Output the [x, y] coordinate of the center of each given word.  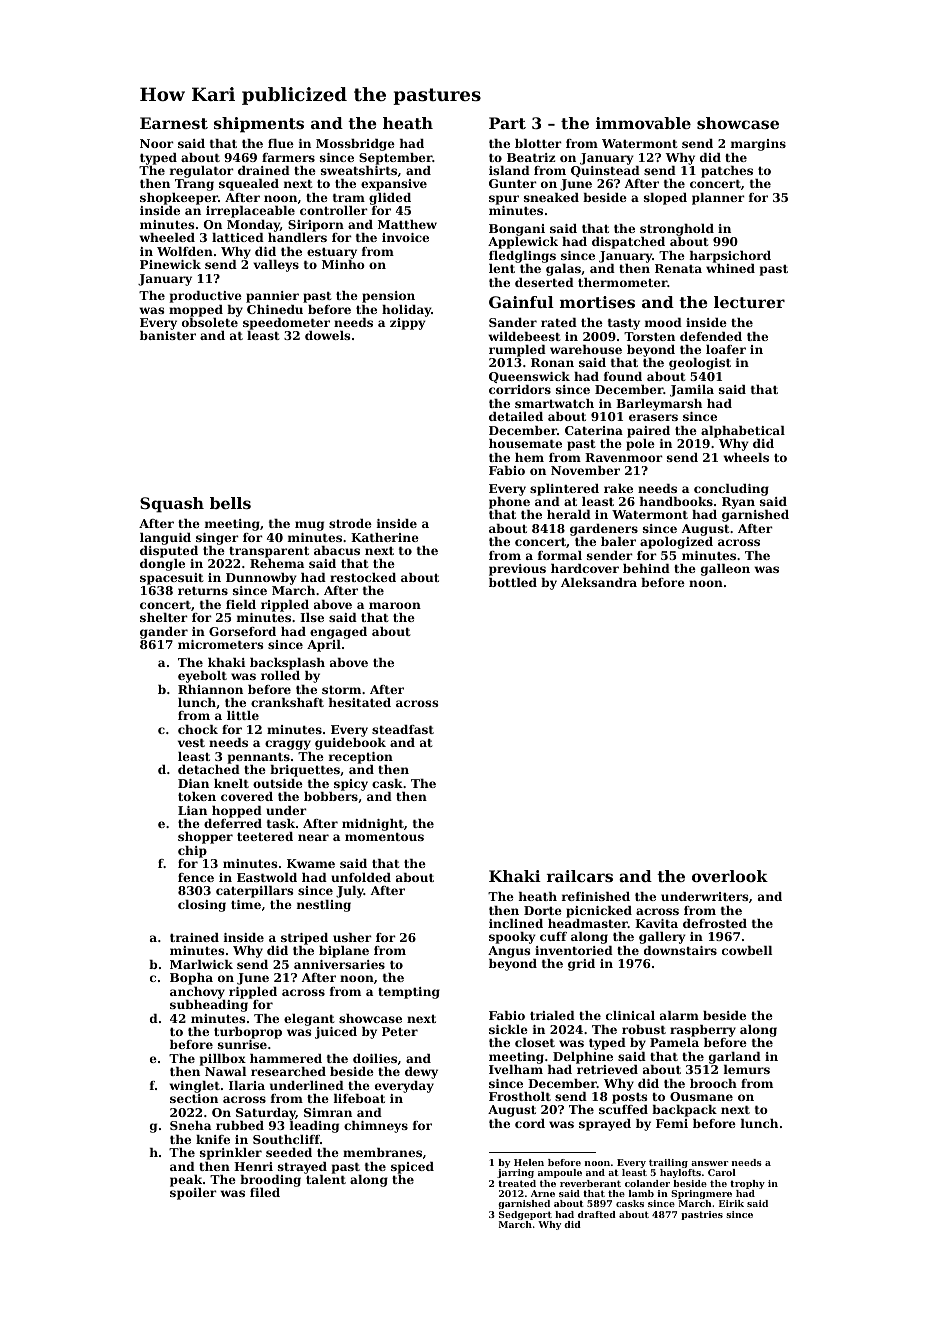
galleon [725, 570]
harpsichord [730, 257]
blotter [538, 143]
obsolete [210, 322]
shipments [259, 125]
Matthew [407, 224]
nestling [324, 906]
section [194, 1098]
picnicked [599, 912]
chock [198, 729]
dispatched [628, 243]
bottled [513, 582]
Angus [509, 952]
